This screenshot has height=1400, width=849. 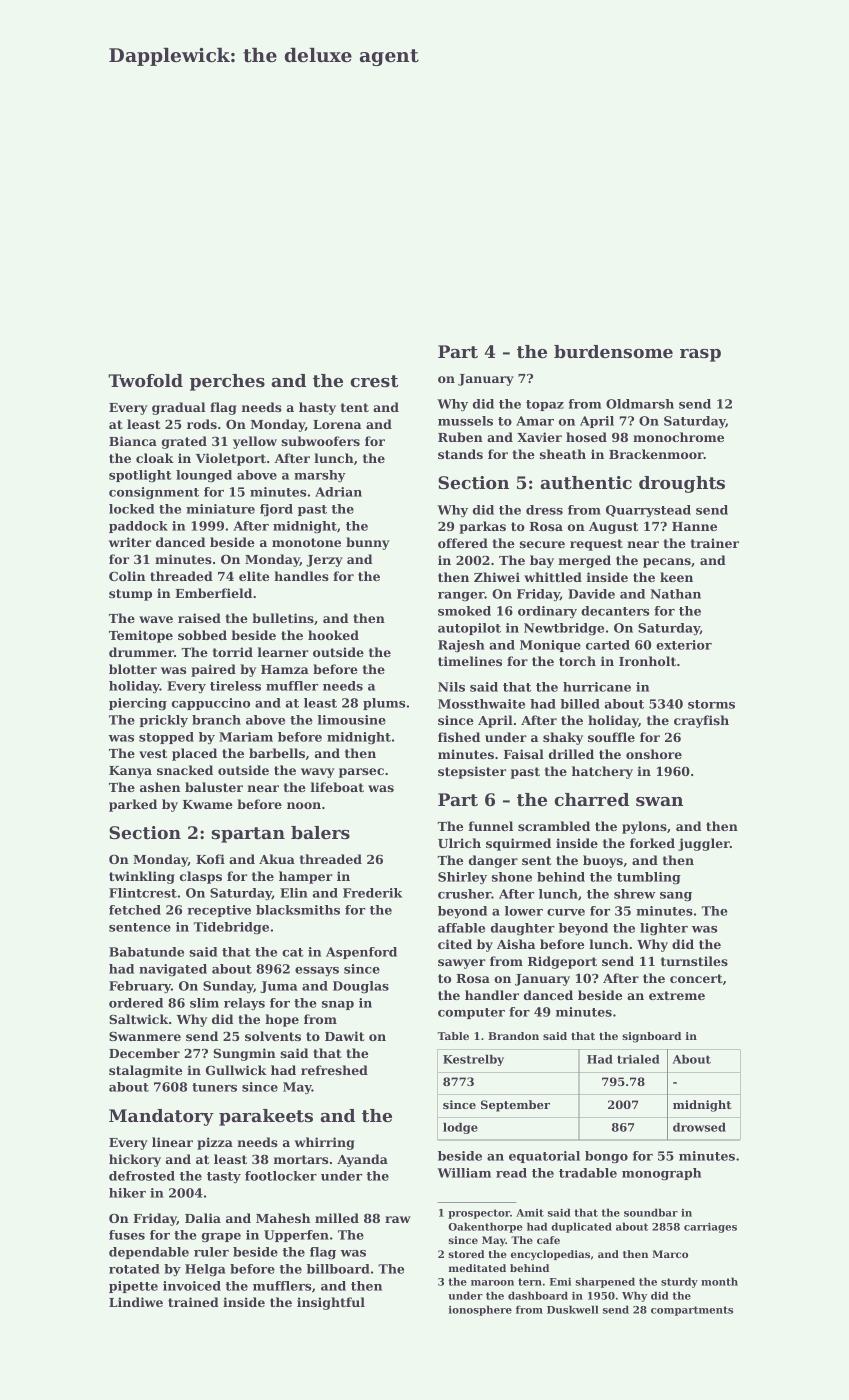 What do you see at coordinates (227, 382) in the screenshot?
I see `perches` at bounding box center [227, 382].
